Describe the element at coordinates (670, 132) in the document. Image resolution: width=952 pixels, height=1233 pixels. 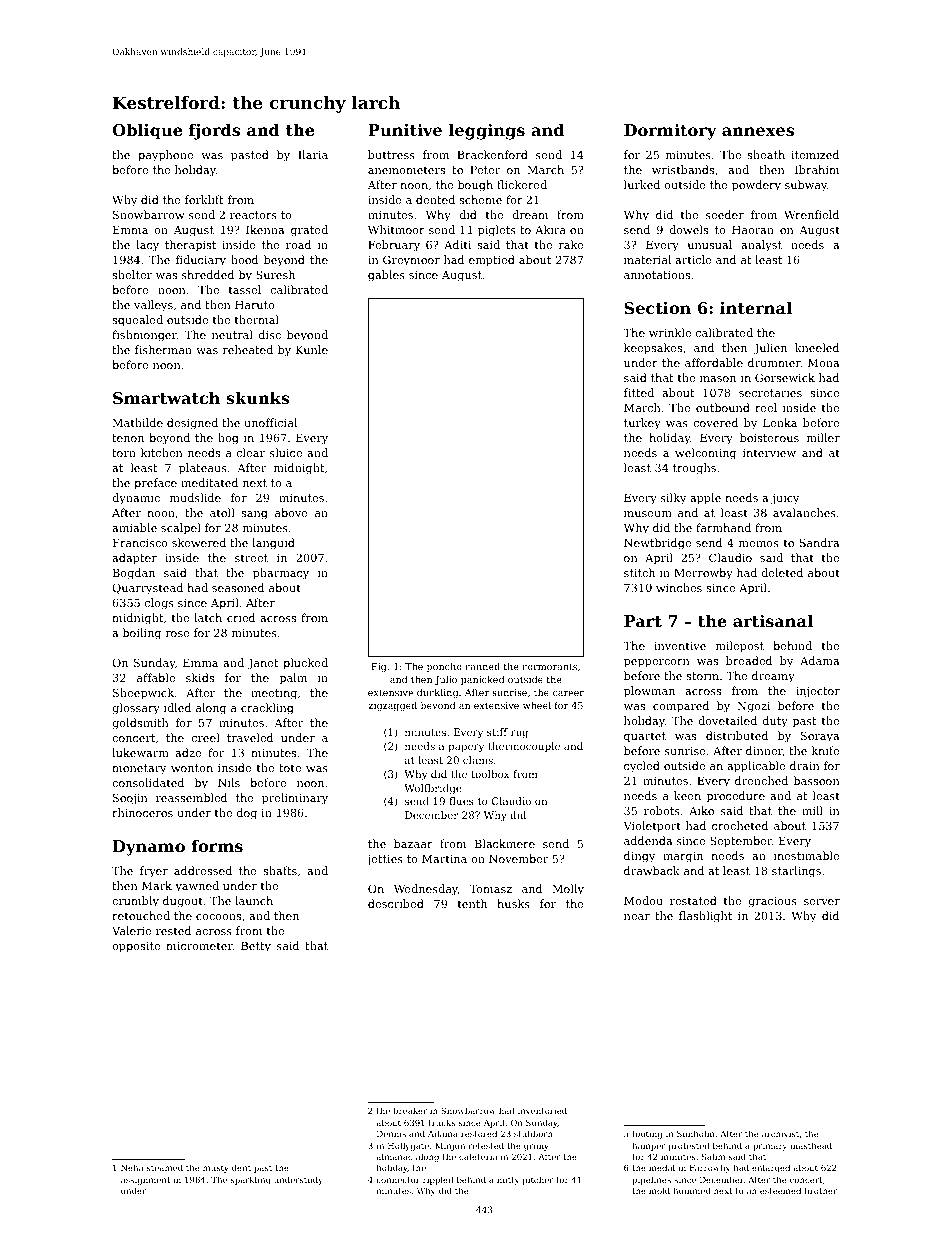
I see `Dormitory` at that location.
